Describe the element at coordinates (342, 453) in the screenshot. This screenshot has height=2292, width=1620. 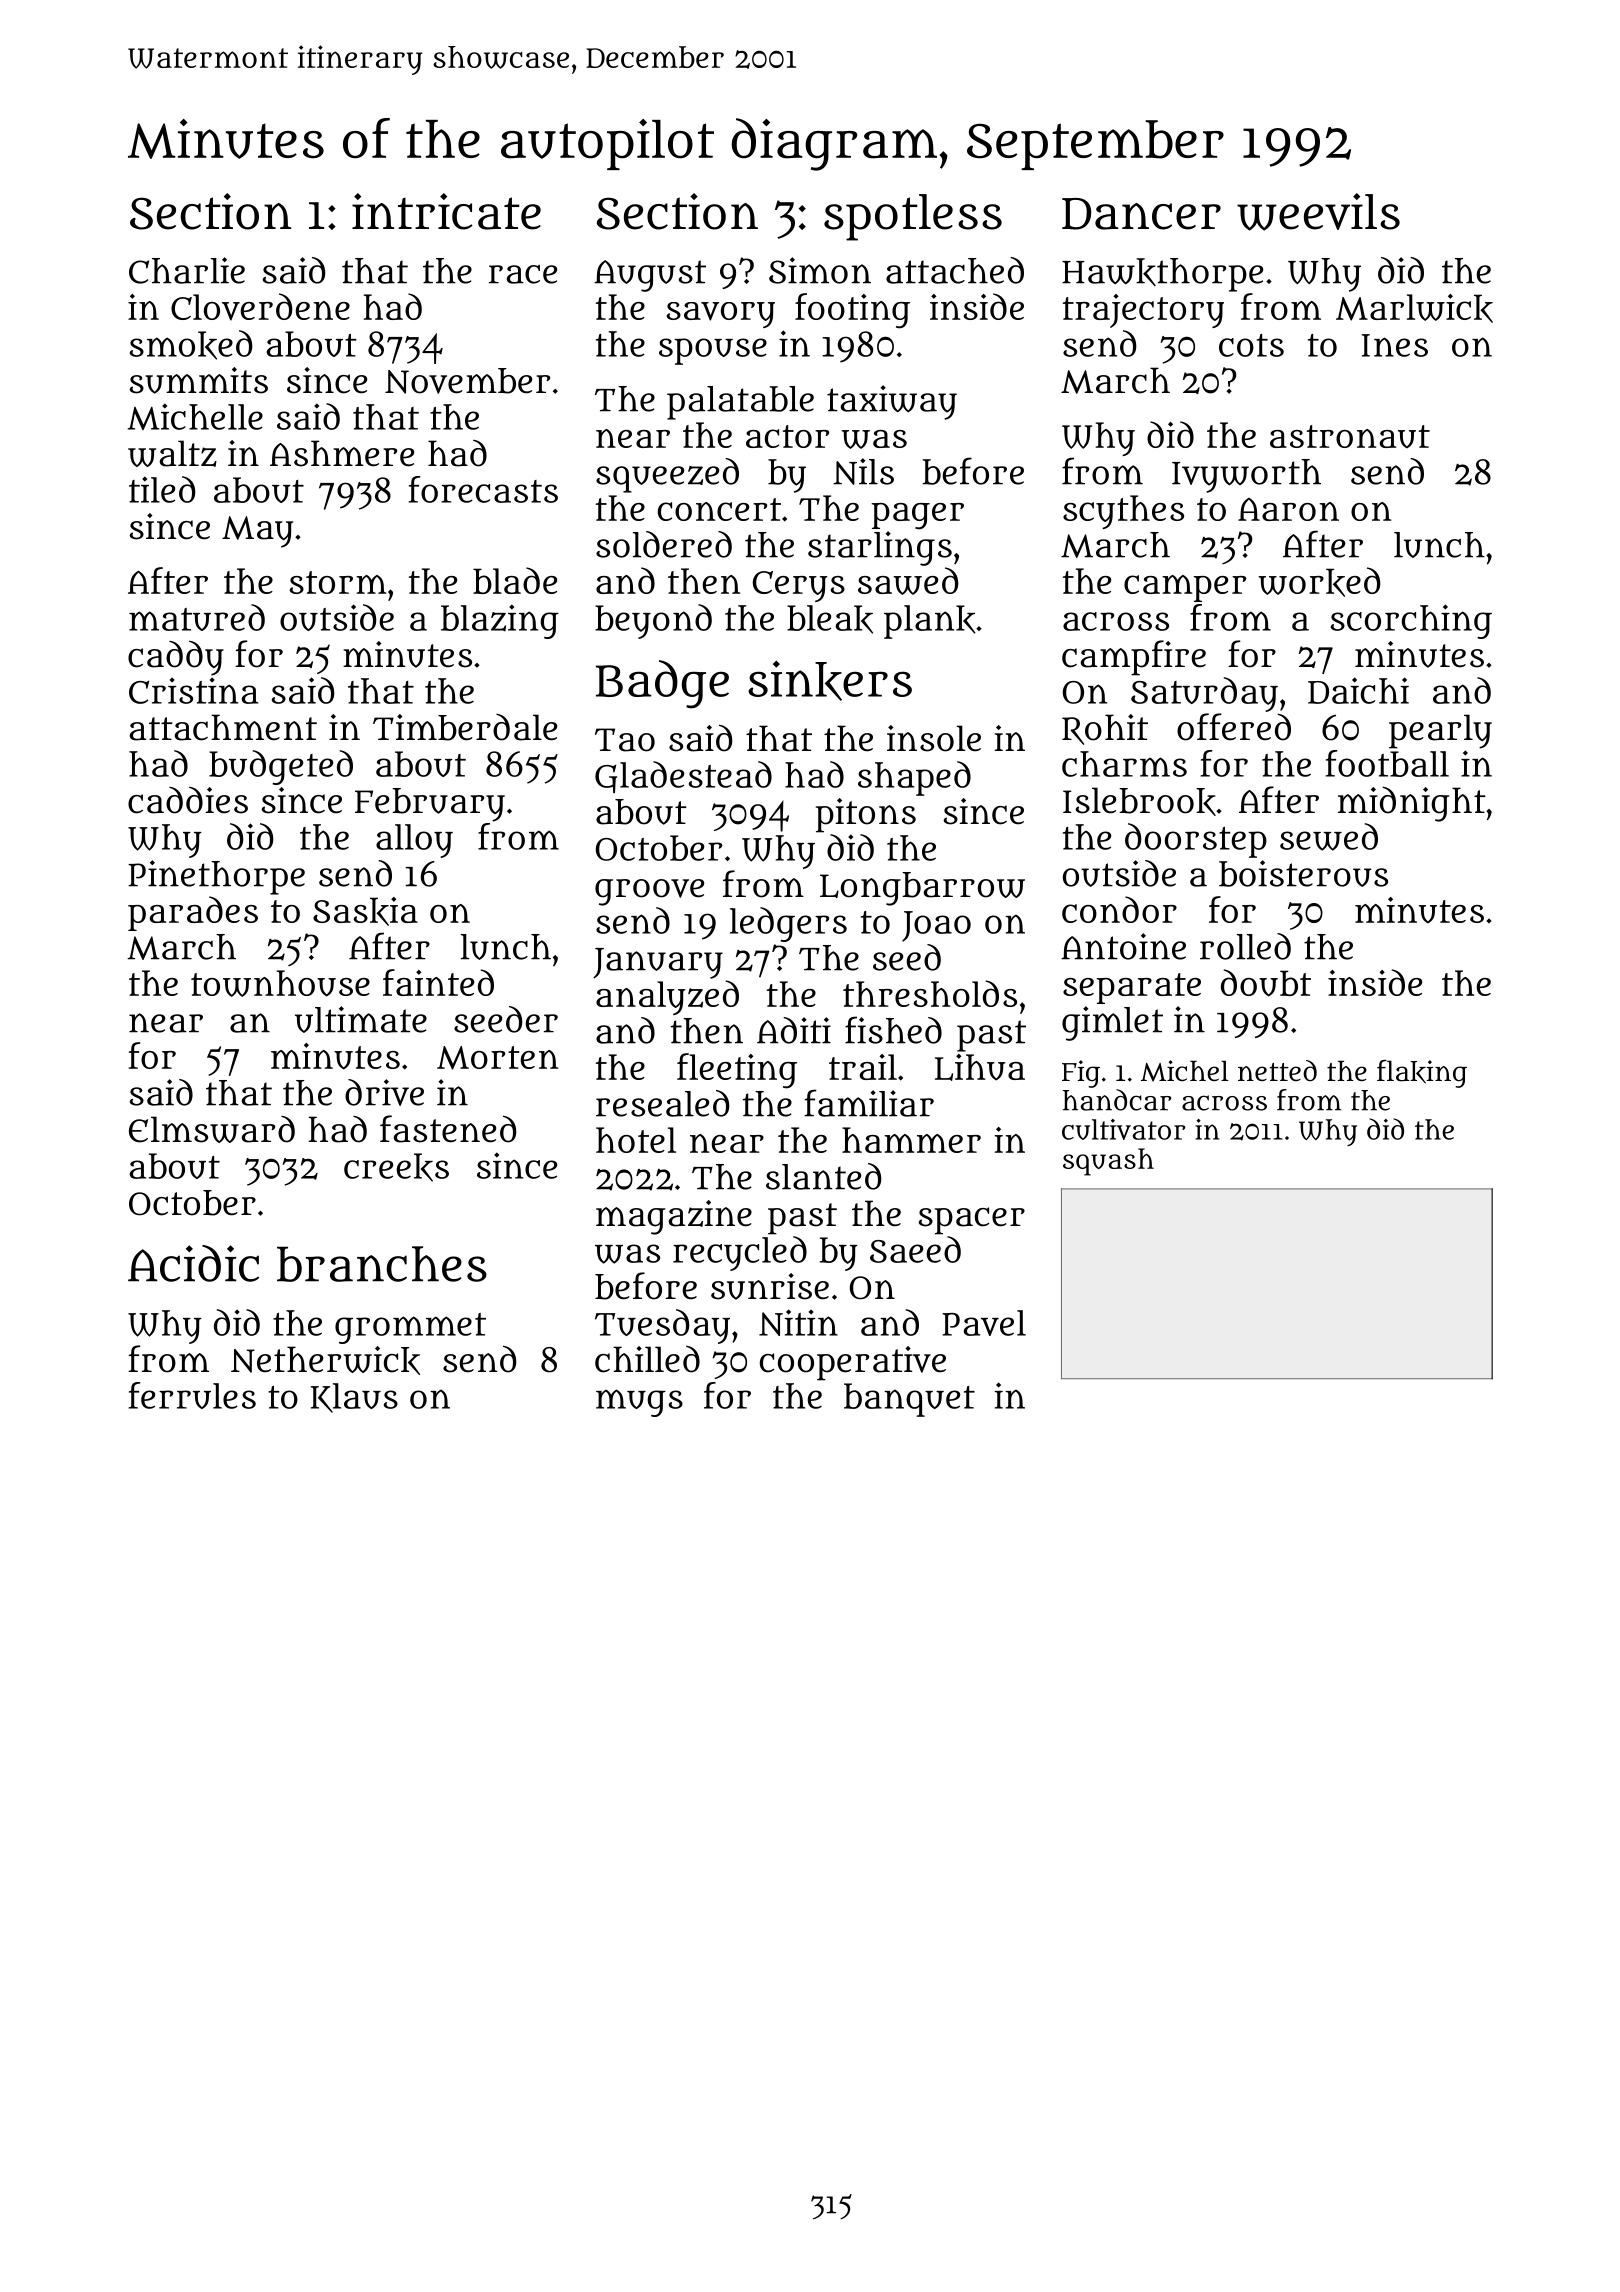
I see `Ashmere` at that location.
